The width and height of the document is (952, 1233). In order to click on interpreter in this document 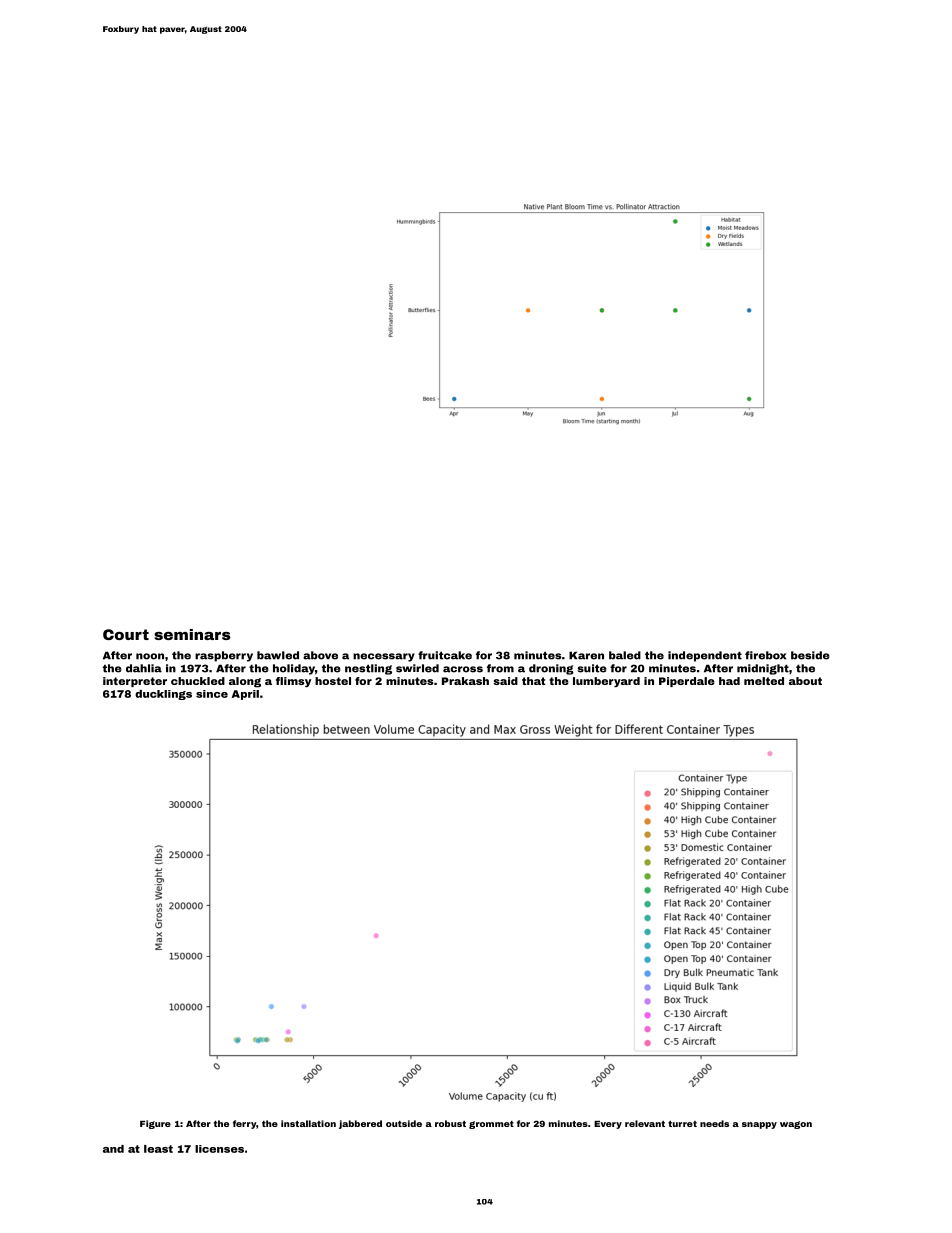, I will do `click(135, 682)`.
